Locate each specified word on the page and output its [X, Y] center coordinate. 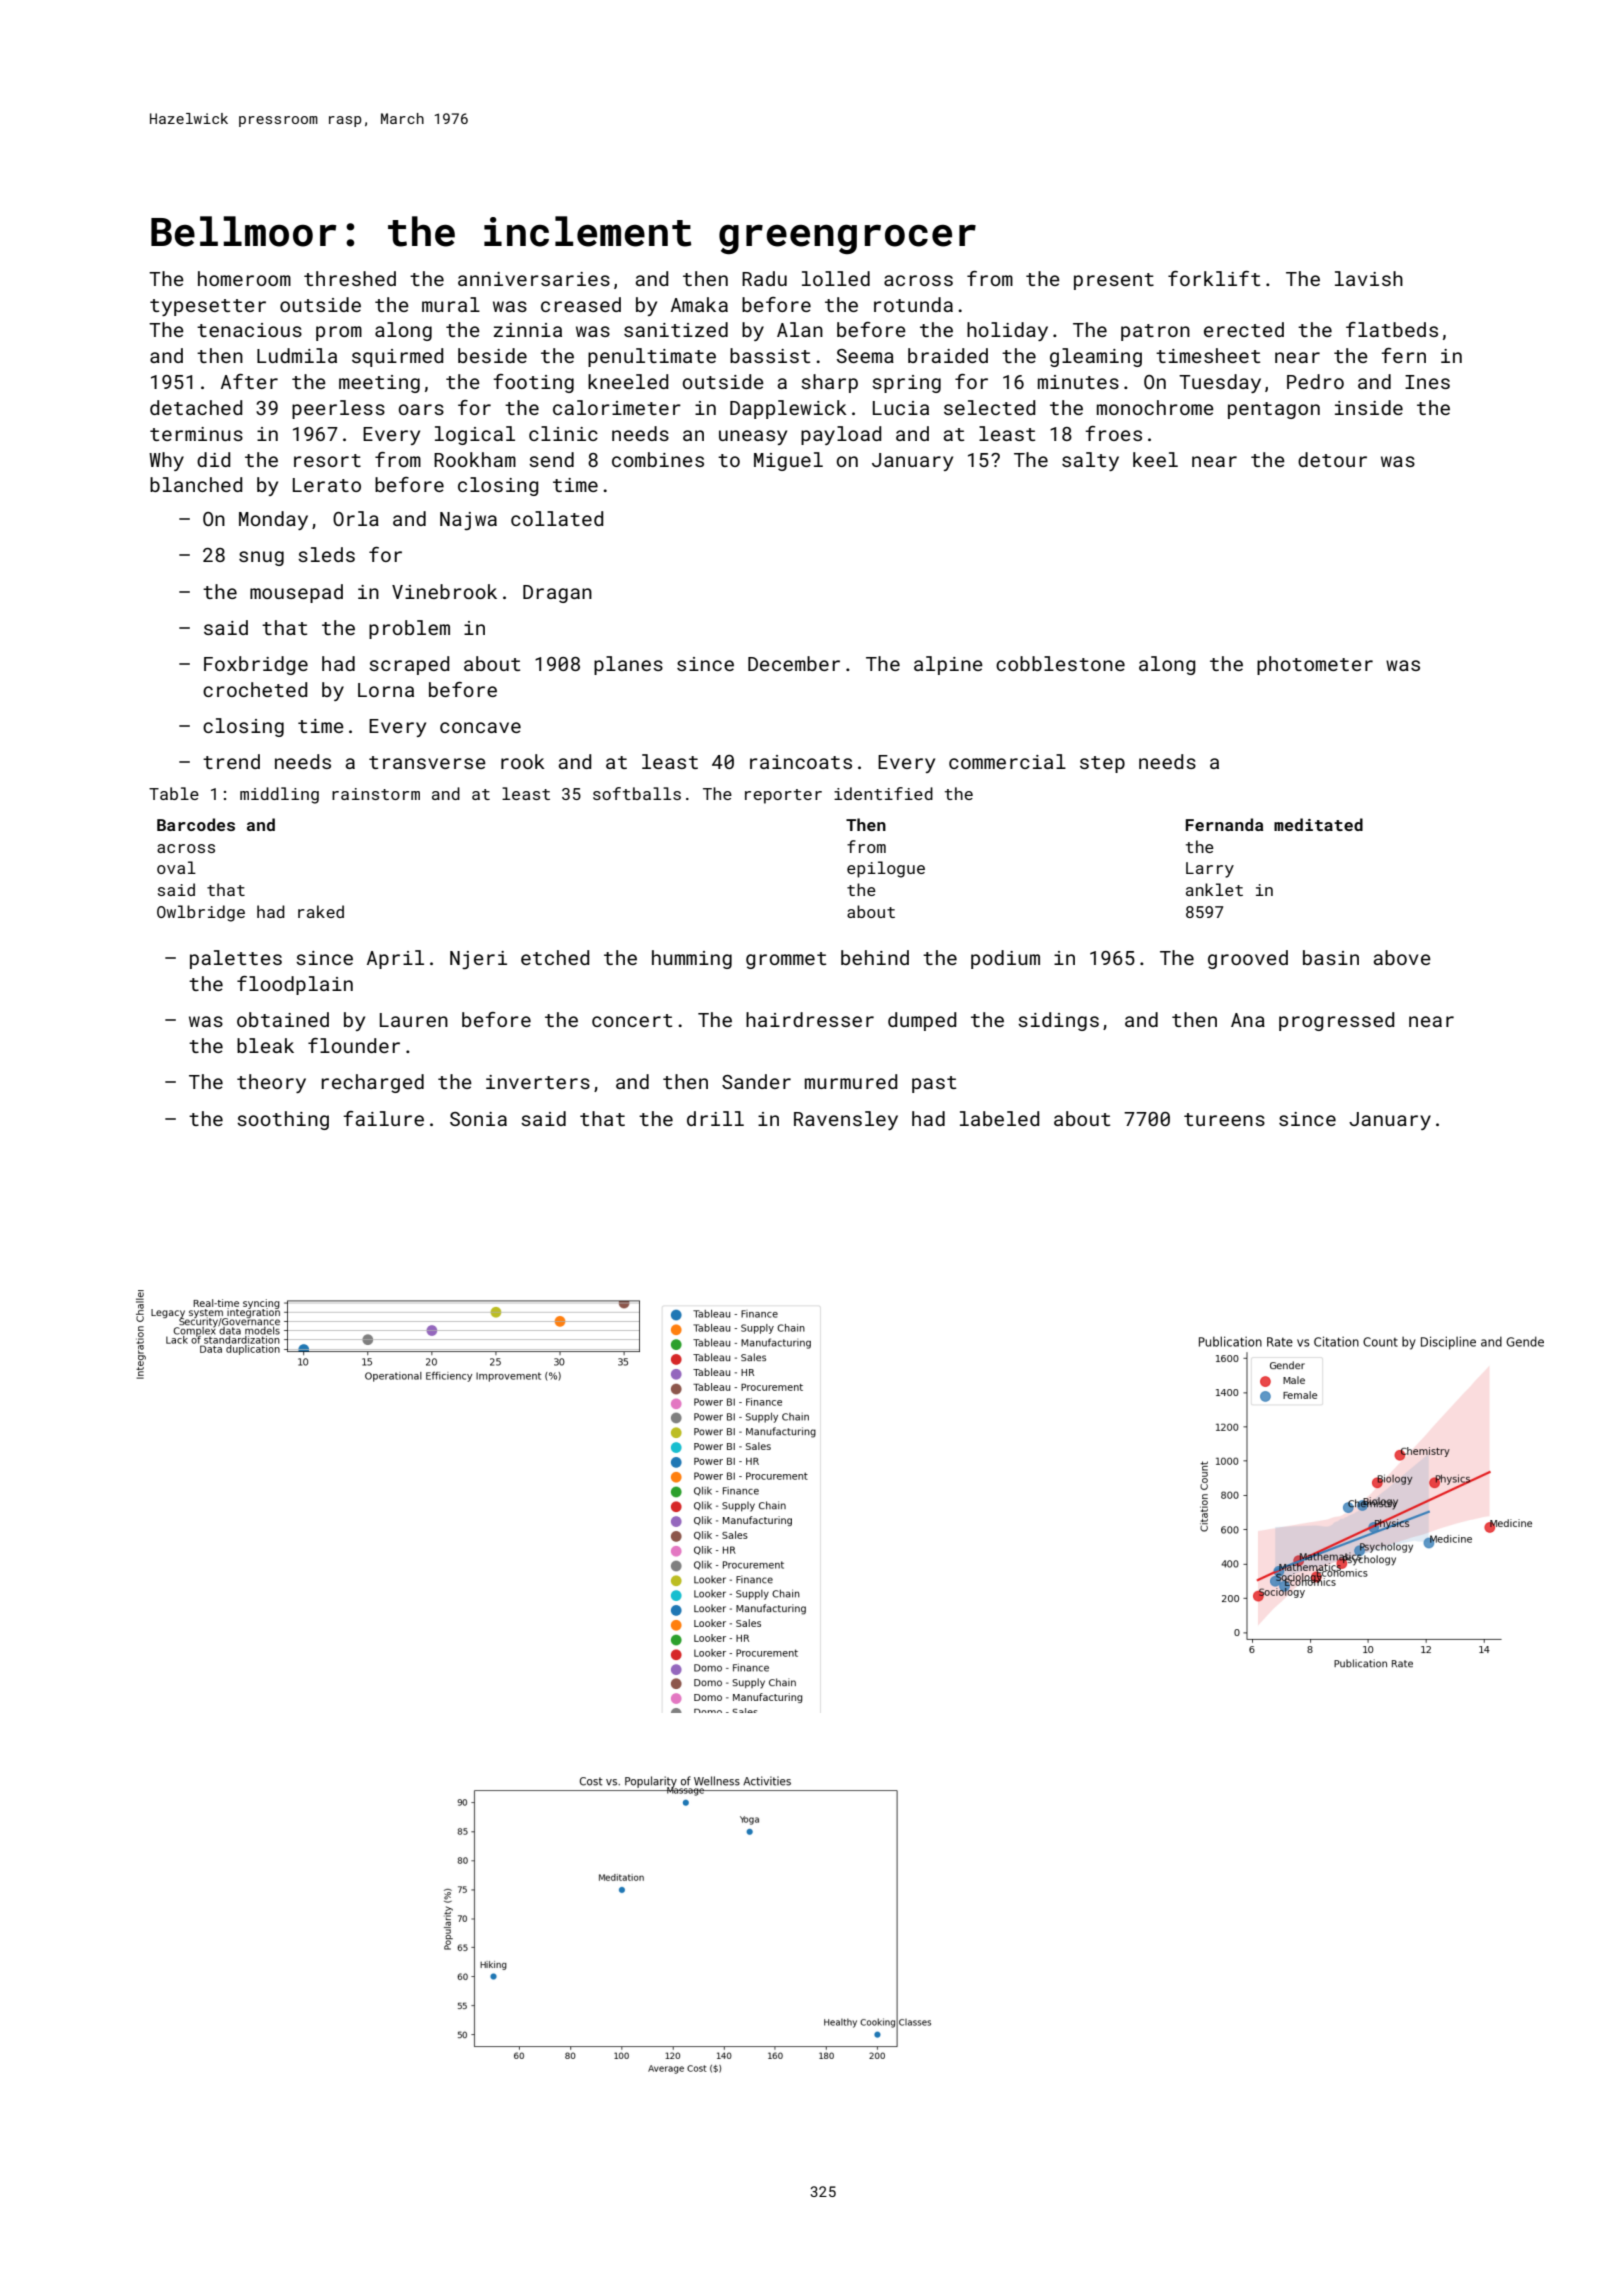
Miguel [788, 461]
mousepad [296, 593]
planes [628, 665]
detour [1332, 459]
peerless [338, 409]
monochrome [1155, 407]
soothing [283, 1120]
